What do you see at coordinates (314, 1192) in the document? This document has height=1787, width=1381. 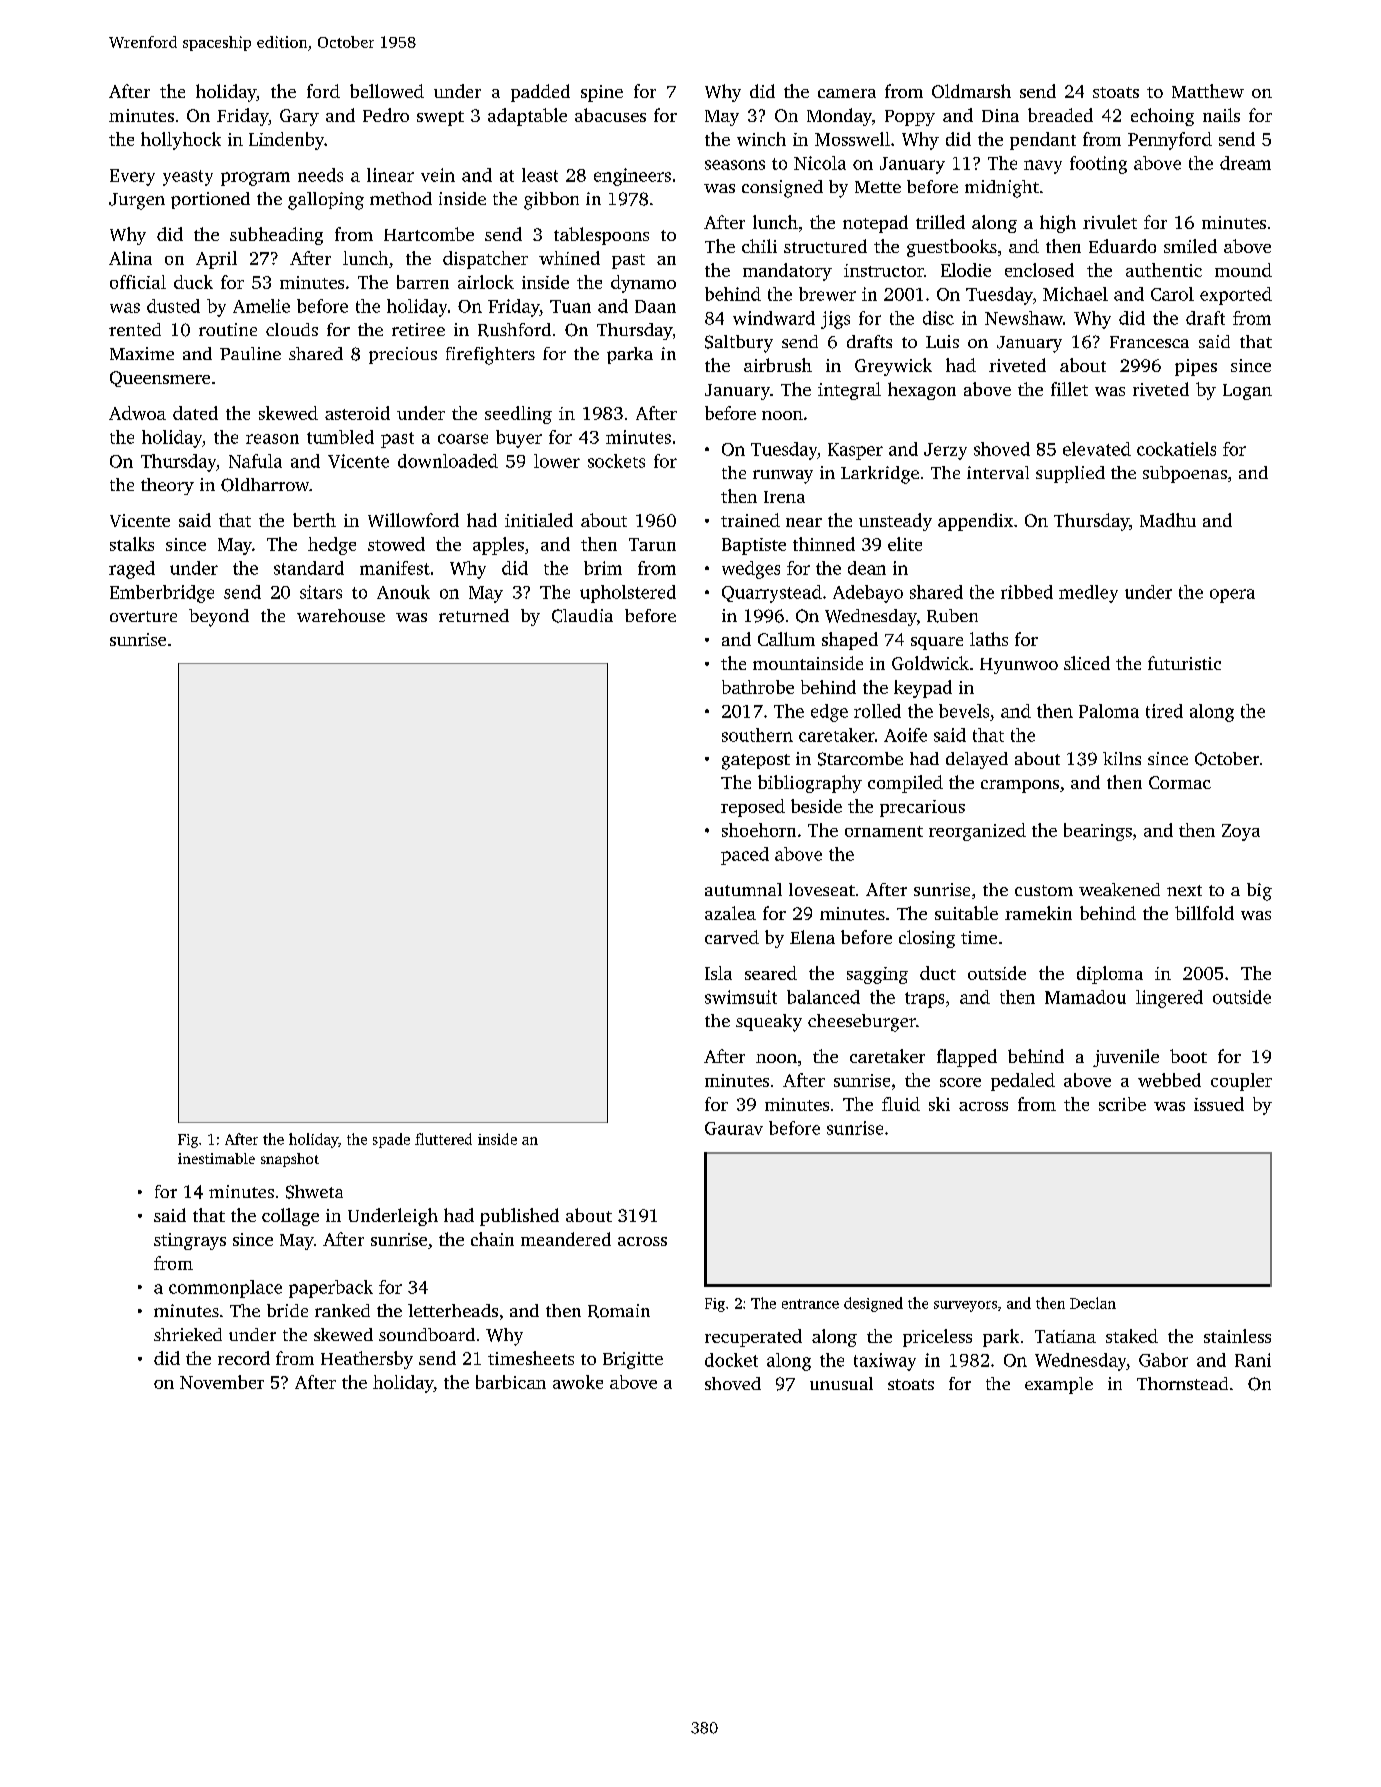 I see `Shweta` at bounding box center [314, 1192].
